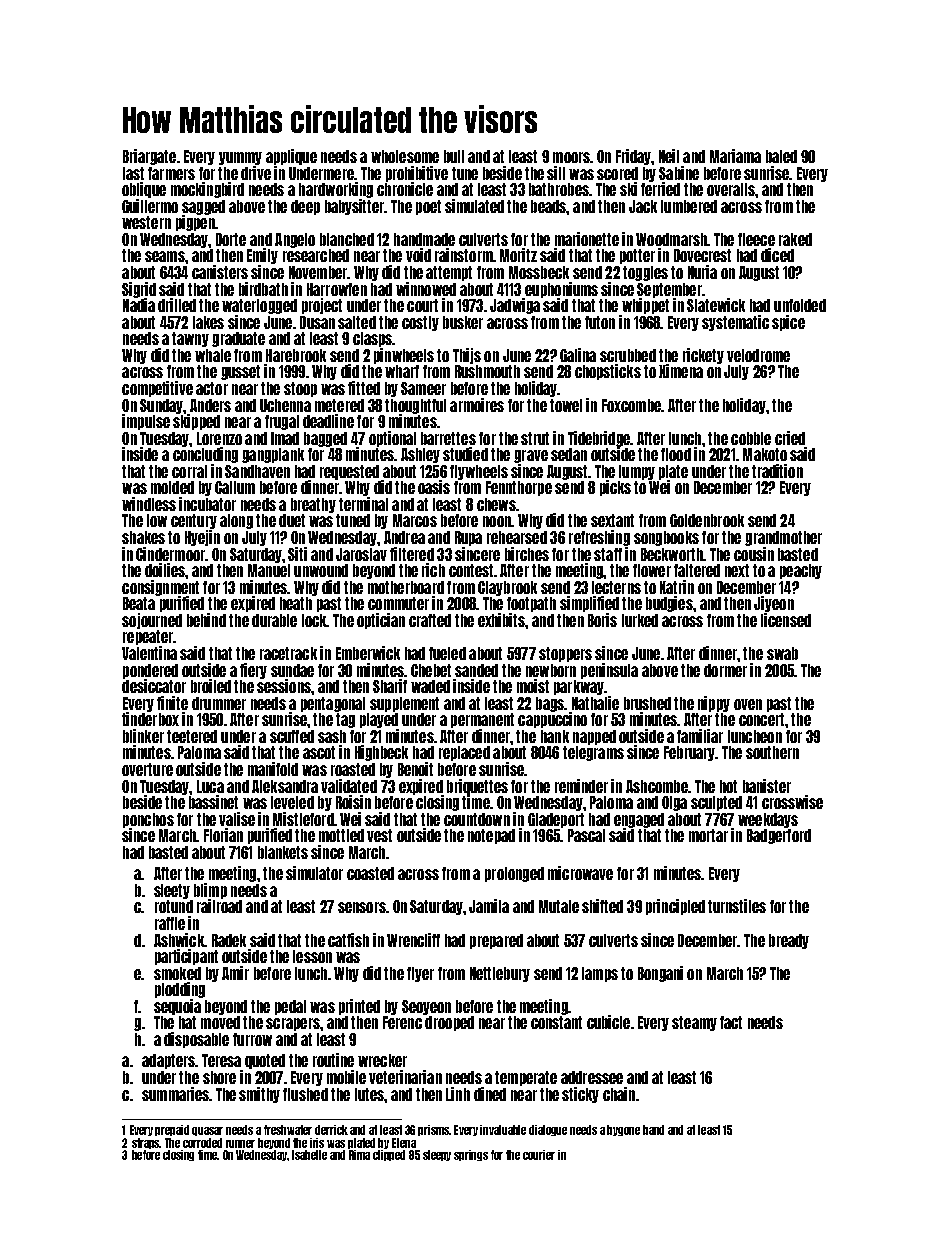 The height and width of the image is (1233, 952). What do you see at coordinates (139, 305) in the image?
I see `Nadia` at bounding box center [139, 305].
